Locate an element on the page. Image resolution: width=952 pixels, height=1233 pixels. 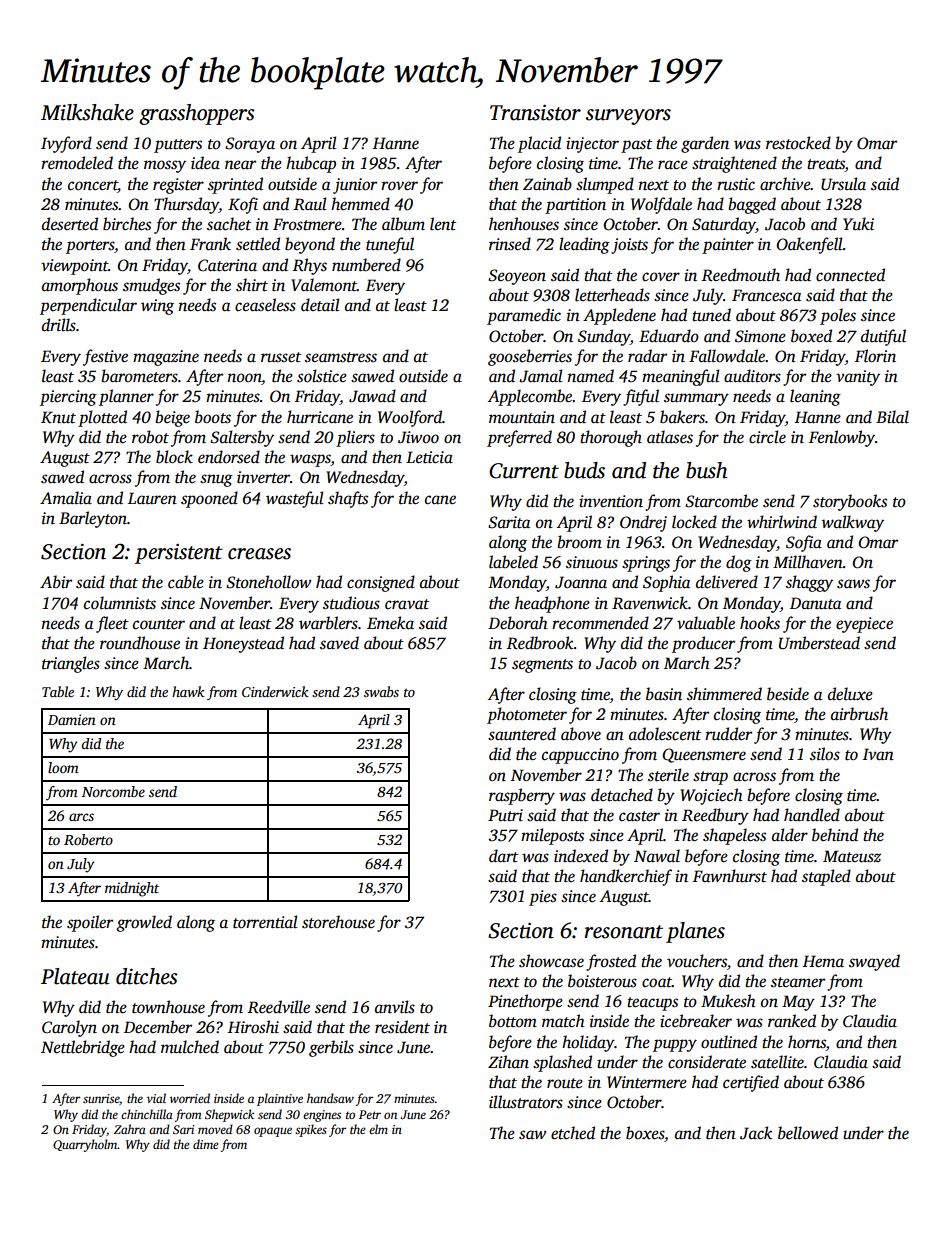
airbrush is located at coordinates (859, 714).
